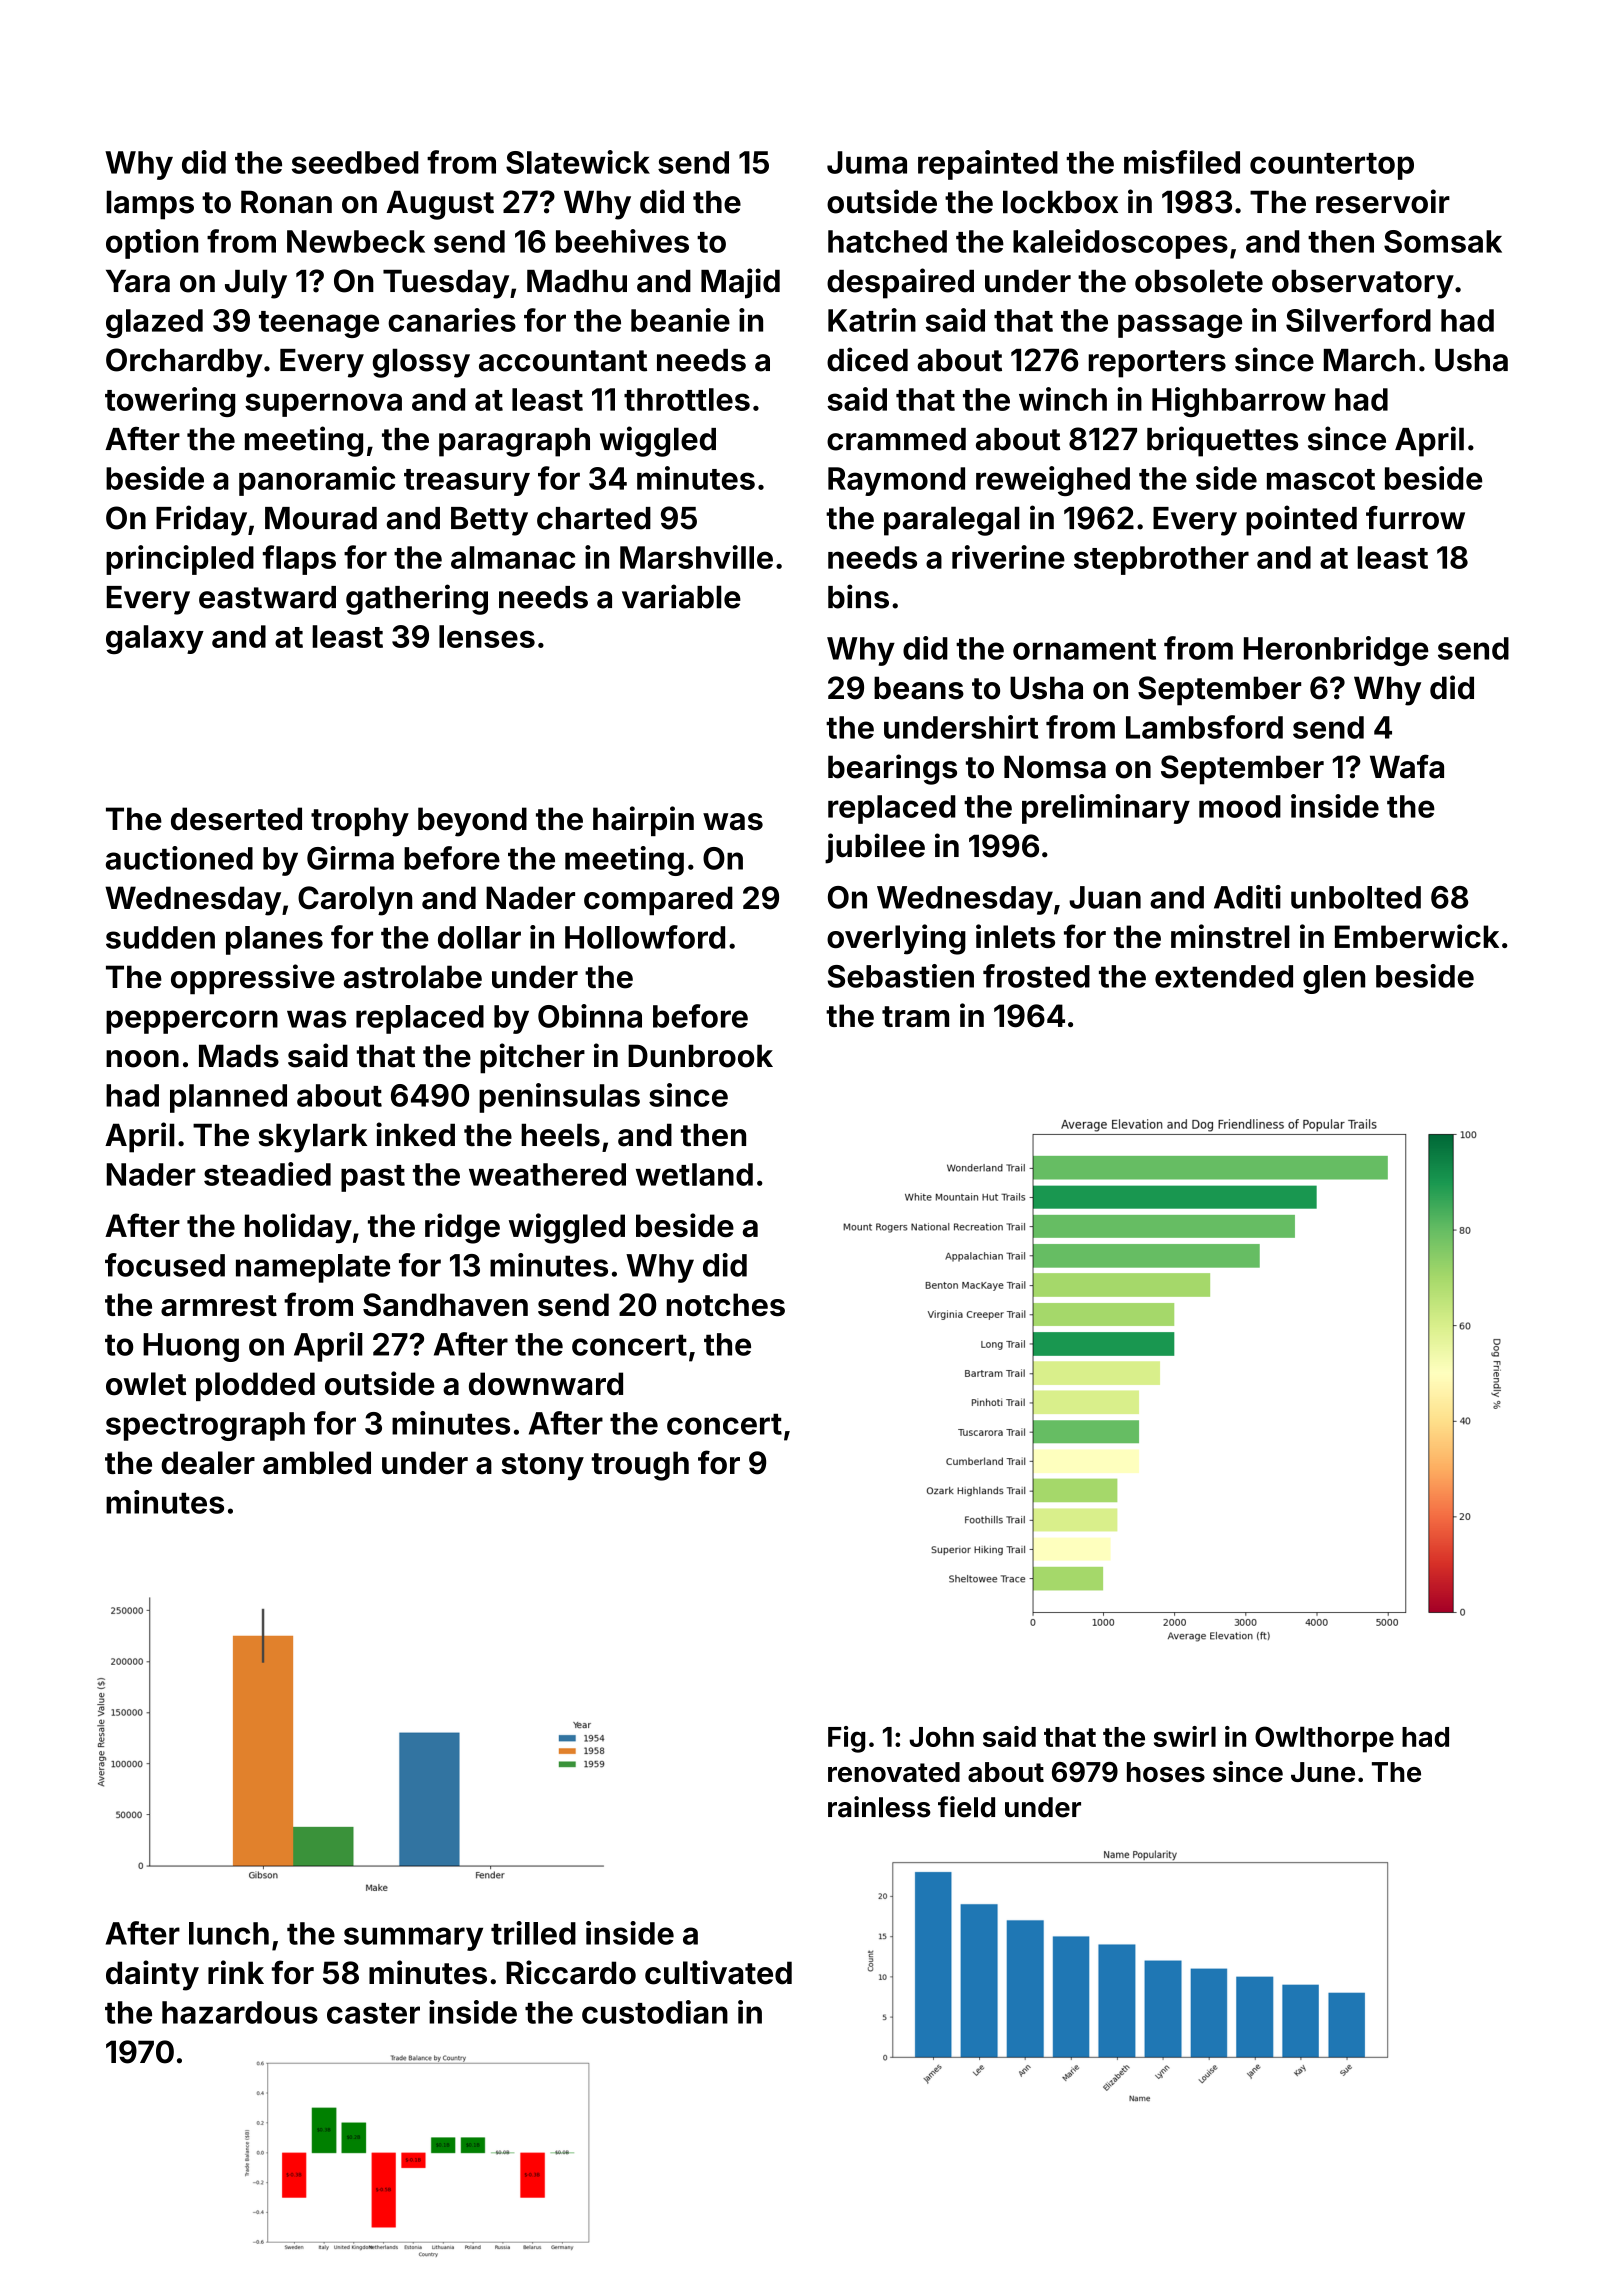 This image has width=1620, height=2292. What do you see at coordinates (655, 2012) in the image?
I see `custodian` at bounding box center [655, 2012].
